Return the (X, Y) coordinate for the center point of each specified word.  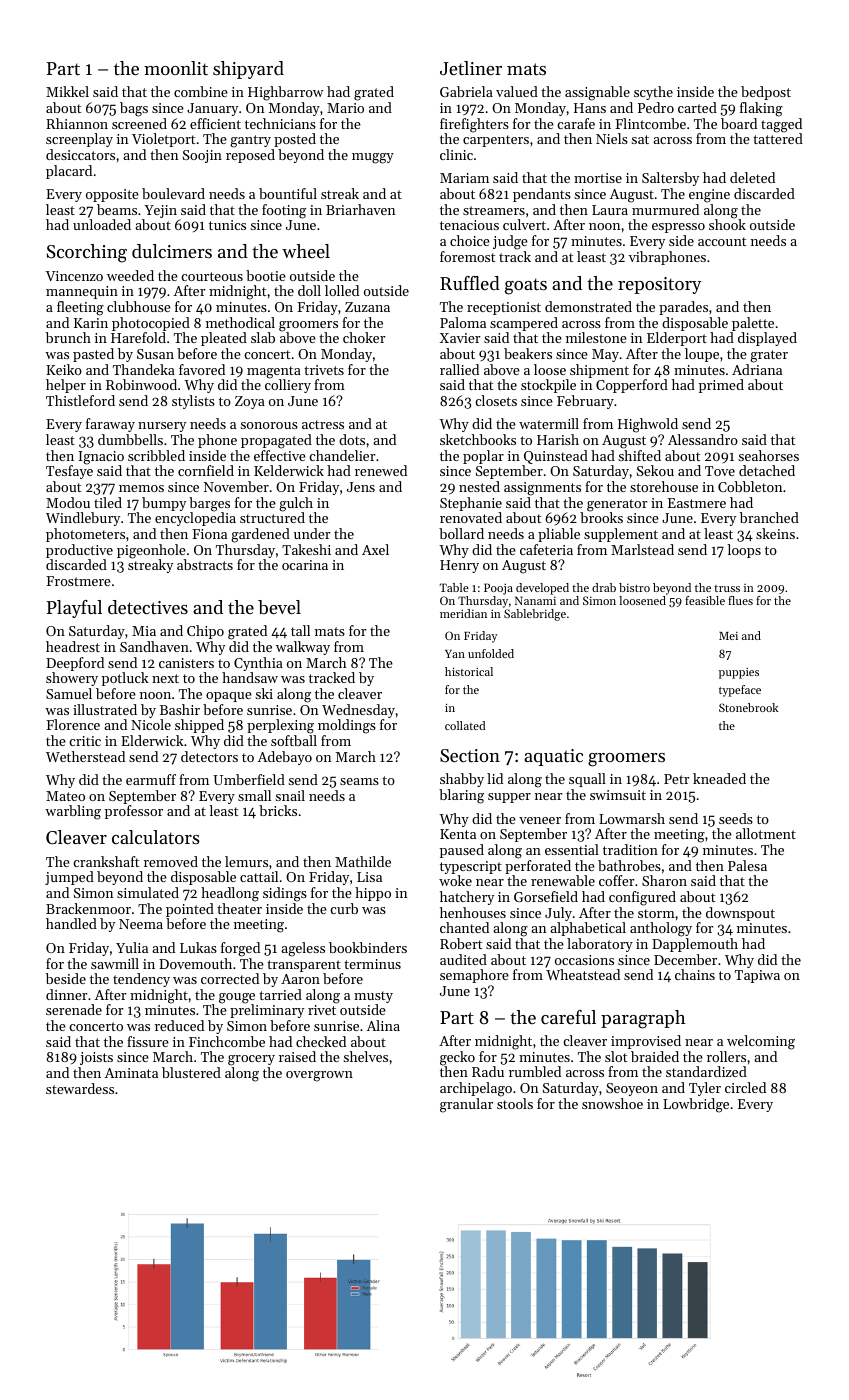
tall (300, 630)
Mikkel (67, 91)
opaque (229, 697)
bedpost (766, 93)
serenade (74, 1009)
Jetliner (471, 68)
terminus (372, 964)
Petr (677, 779)
